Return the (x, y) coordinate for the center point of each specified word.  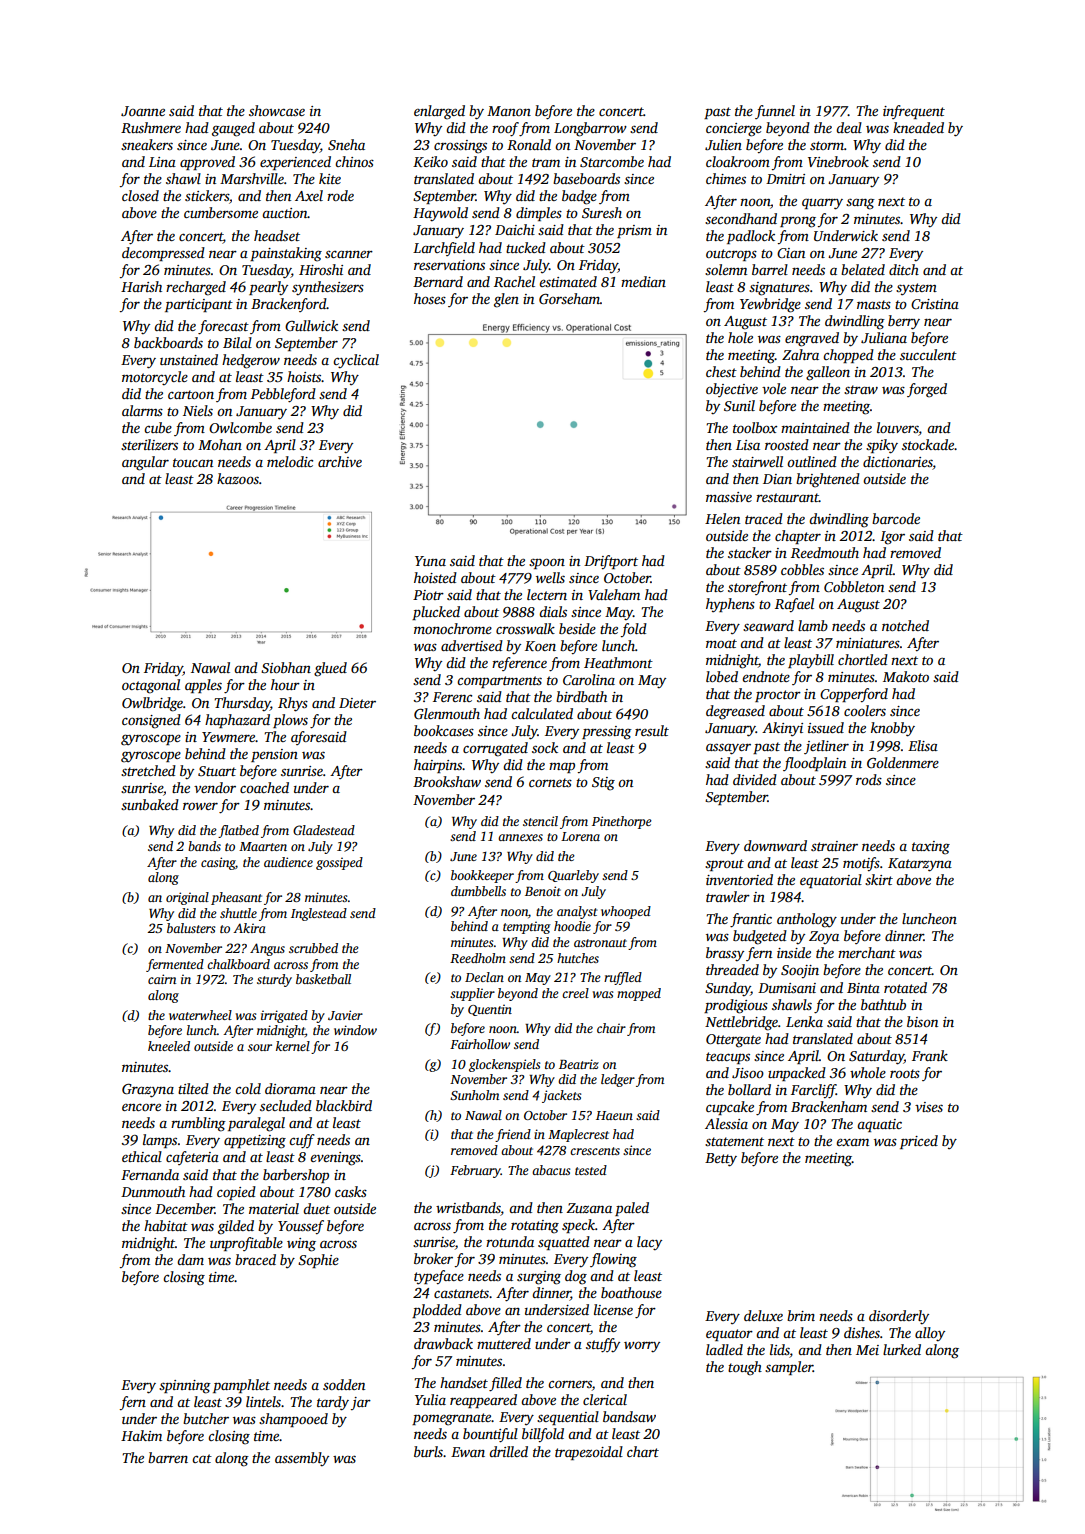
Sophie (318, 1261)
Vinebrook (838, 161)
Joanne (143, 111)
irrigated (284, 1016)
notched (905, 625)
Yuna (430, 561)
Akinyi (782, 729)
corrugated (495, 749)
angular (145, 463)
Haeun (614, 1115)
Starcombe (612, 161)
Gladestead (324, 830)
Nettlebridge (741, 1023)
